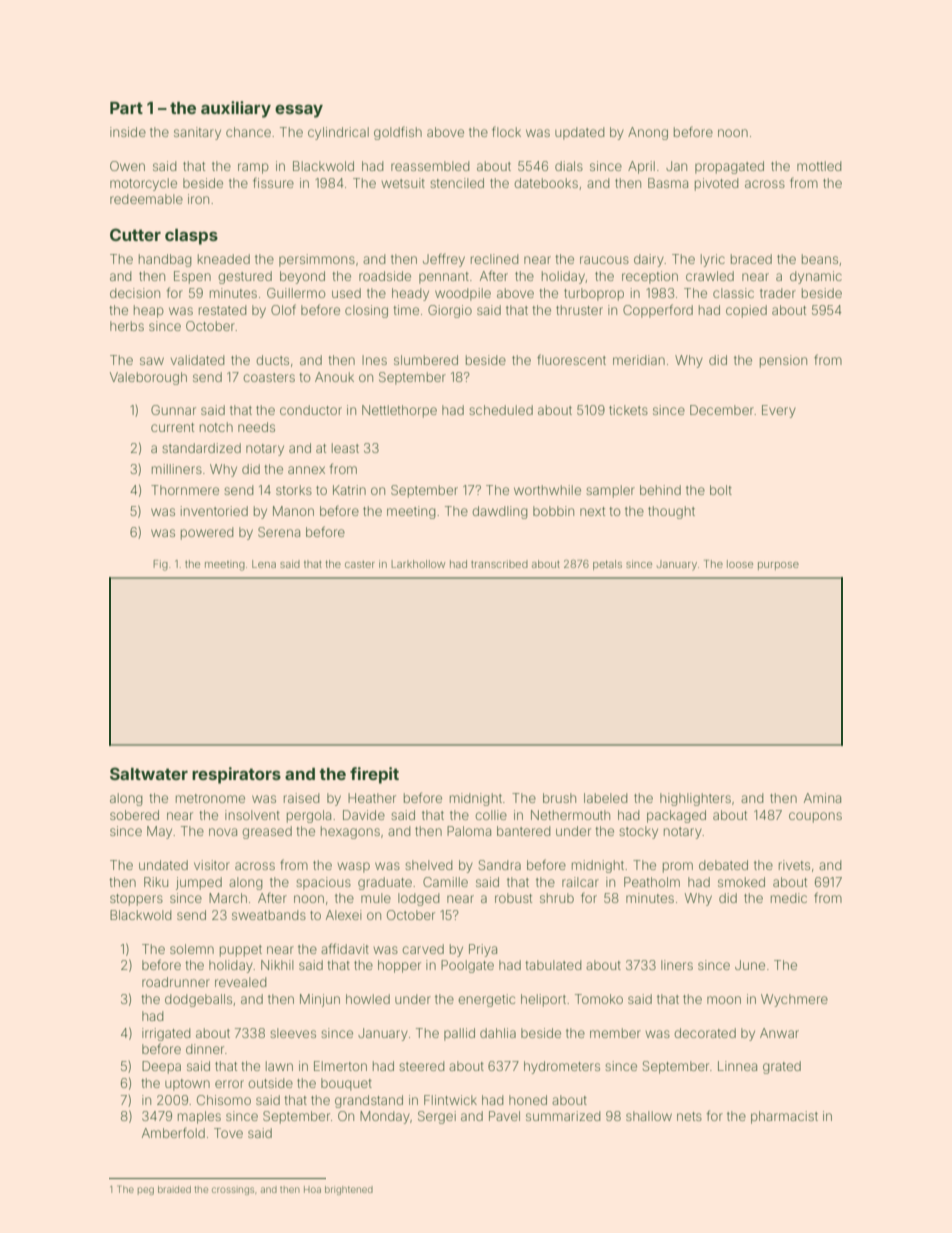 This screenshot has width=952, height=1233. I want to click on Saltwater, so click(149, 773).
